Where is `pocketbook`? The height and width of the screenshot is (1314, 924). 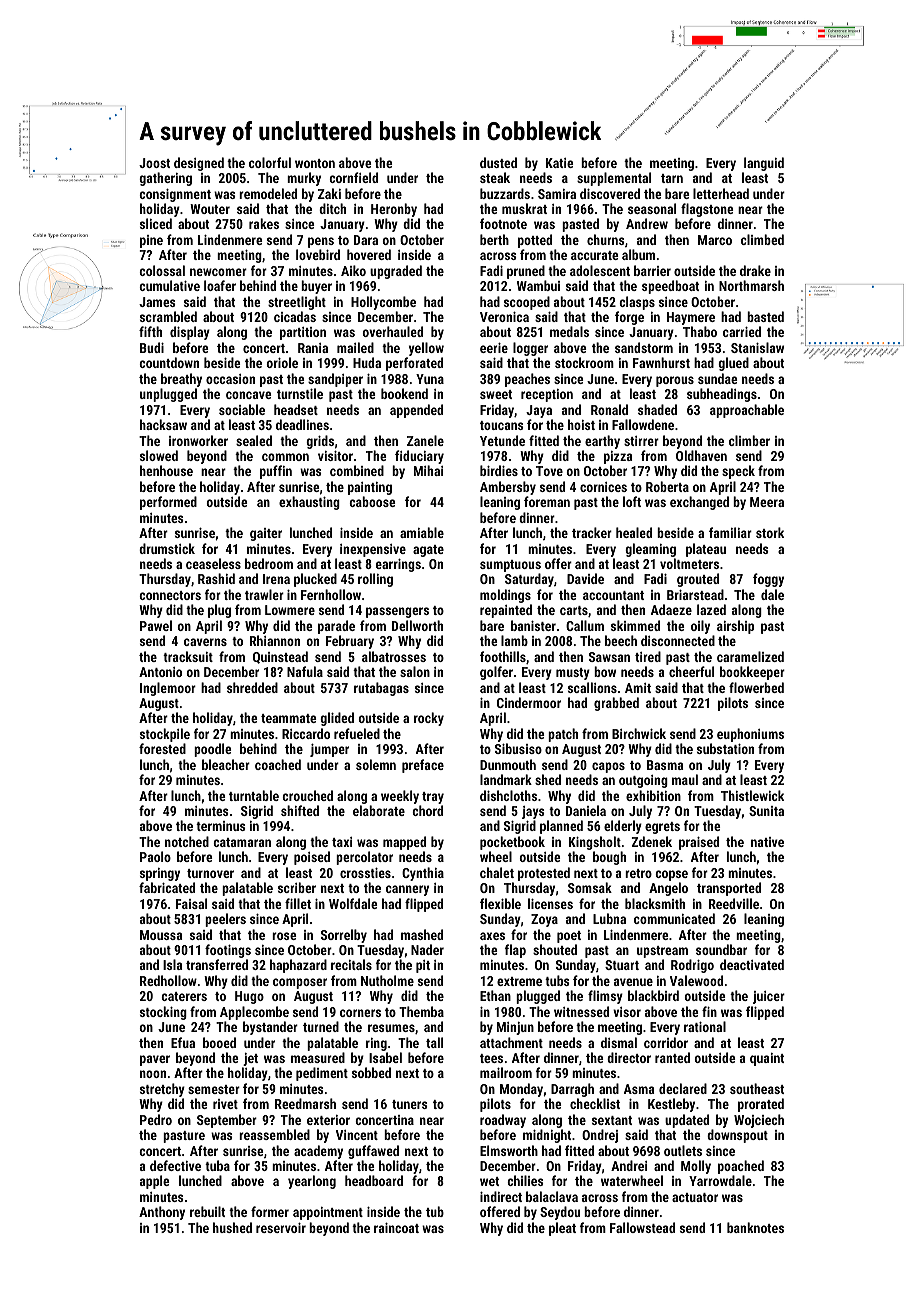 pocketbook is located at coordinates (512, 843).
